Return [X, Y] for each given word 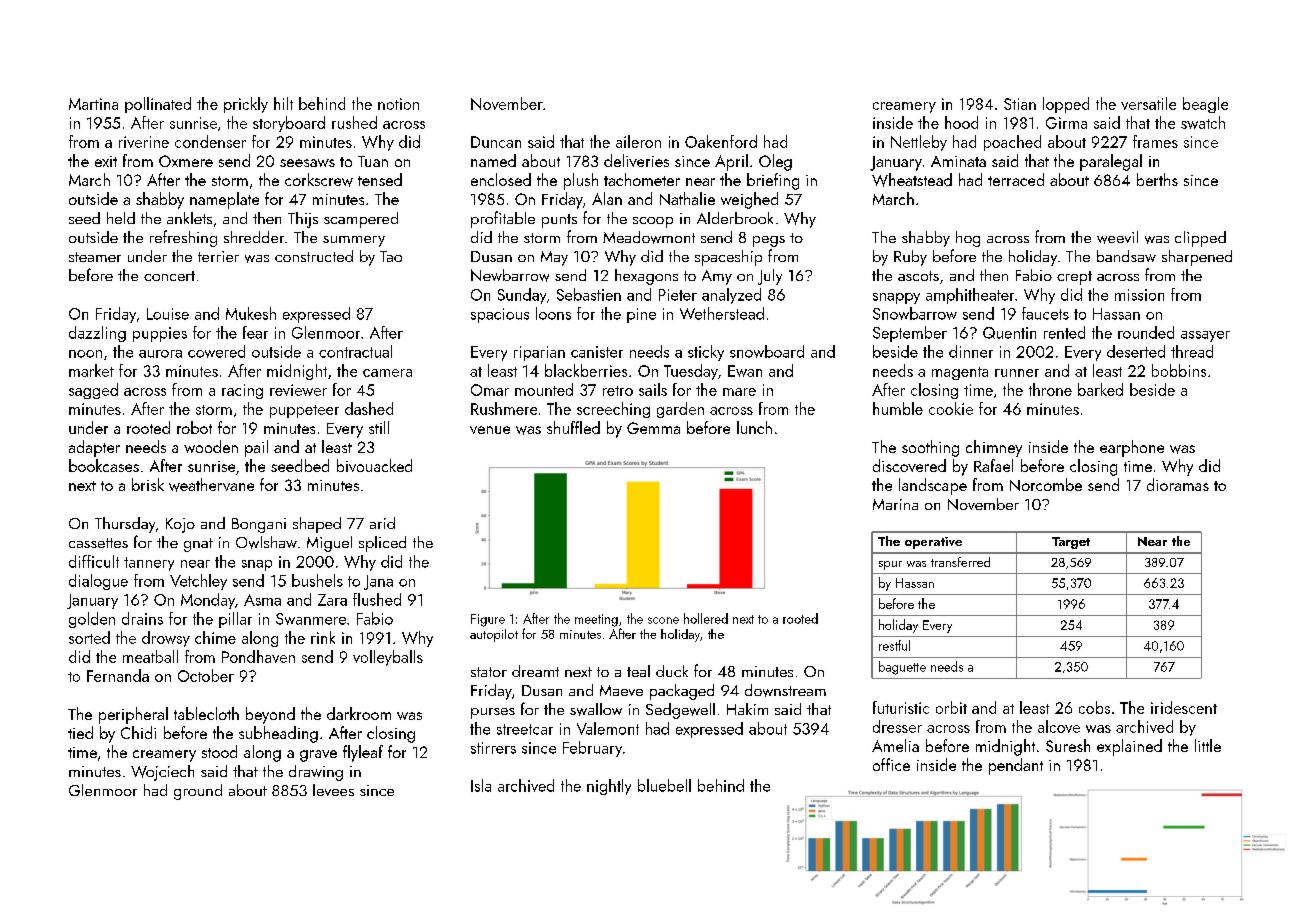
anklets [189, 218]
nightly [609, 787]
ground [198, 792]
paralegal [1111, 162]
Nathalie [687, 198]
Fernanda [118, 675]
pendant [1016, 766]
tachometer [642, 179]
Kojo [180, 525]
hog [968, 239]
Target [1071, 543]
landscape [933, 486]
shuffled [573, 427]
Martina [93, 104]
